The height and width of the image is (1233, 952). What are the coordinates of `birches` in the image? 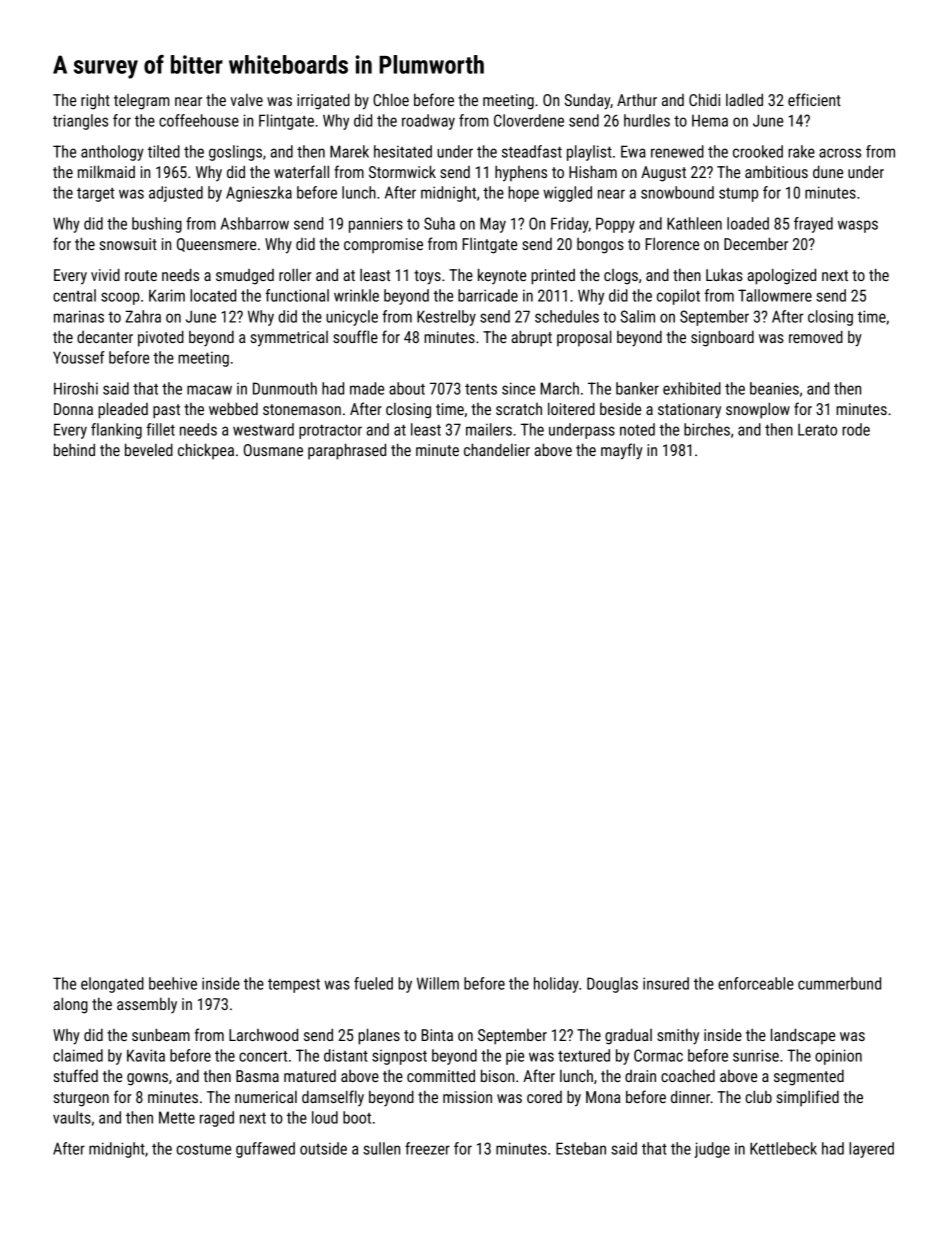 It's located at (707, 429).
